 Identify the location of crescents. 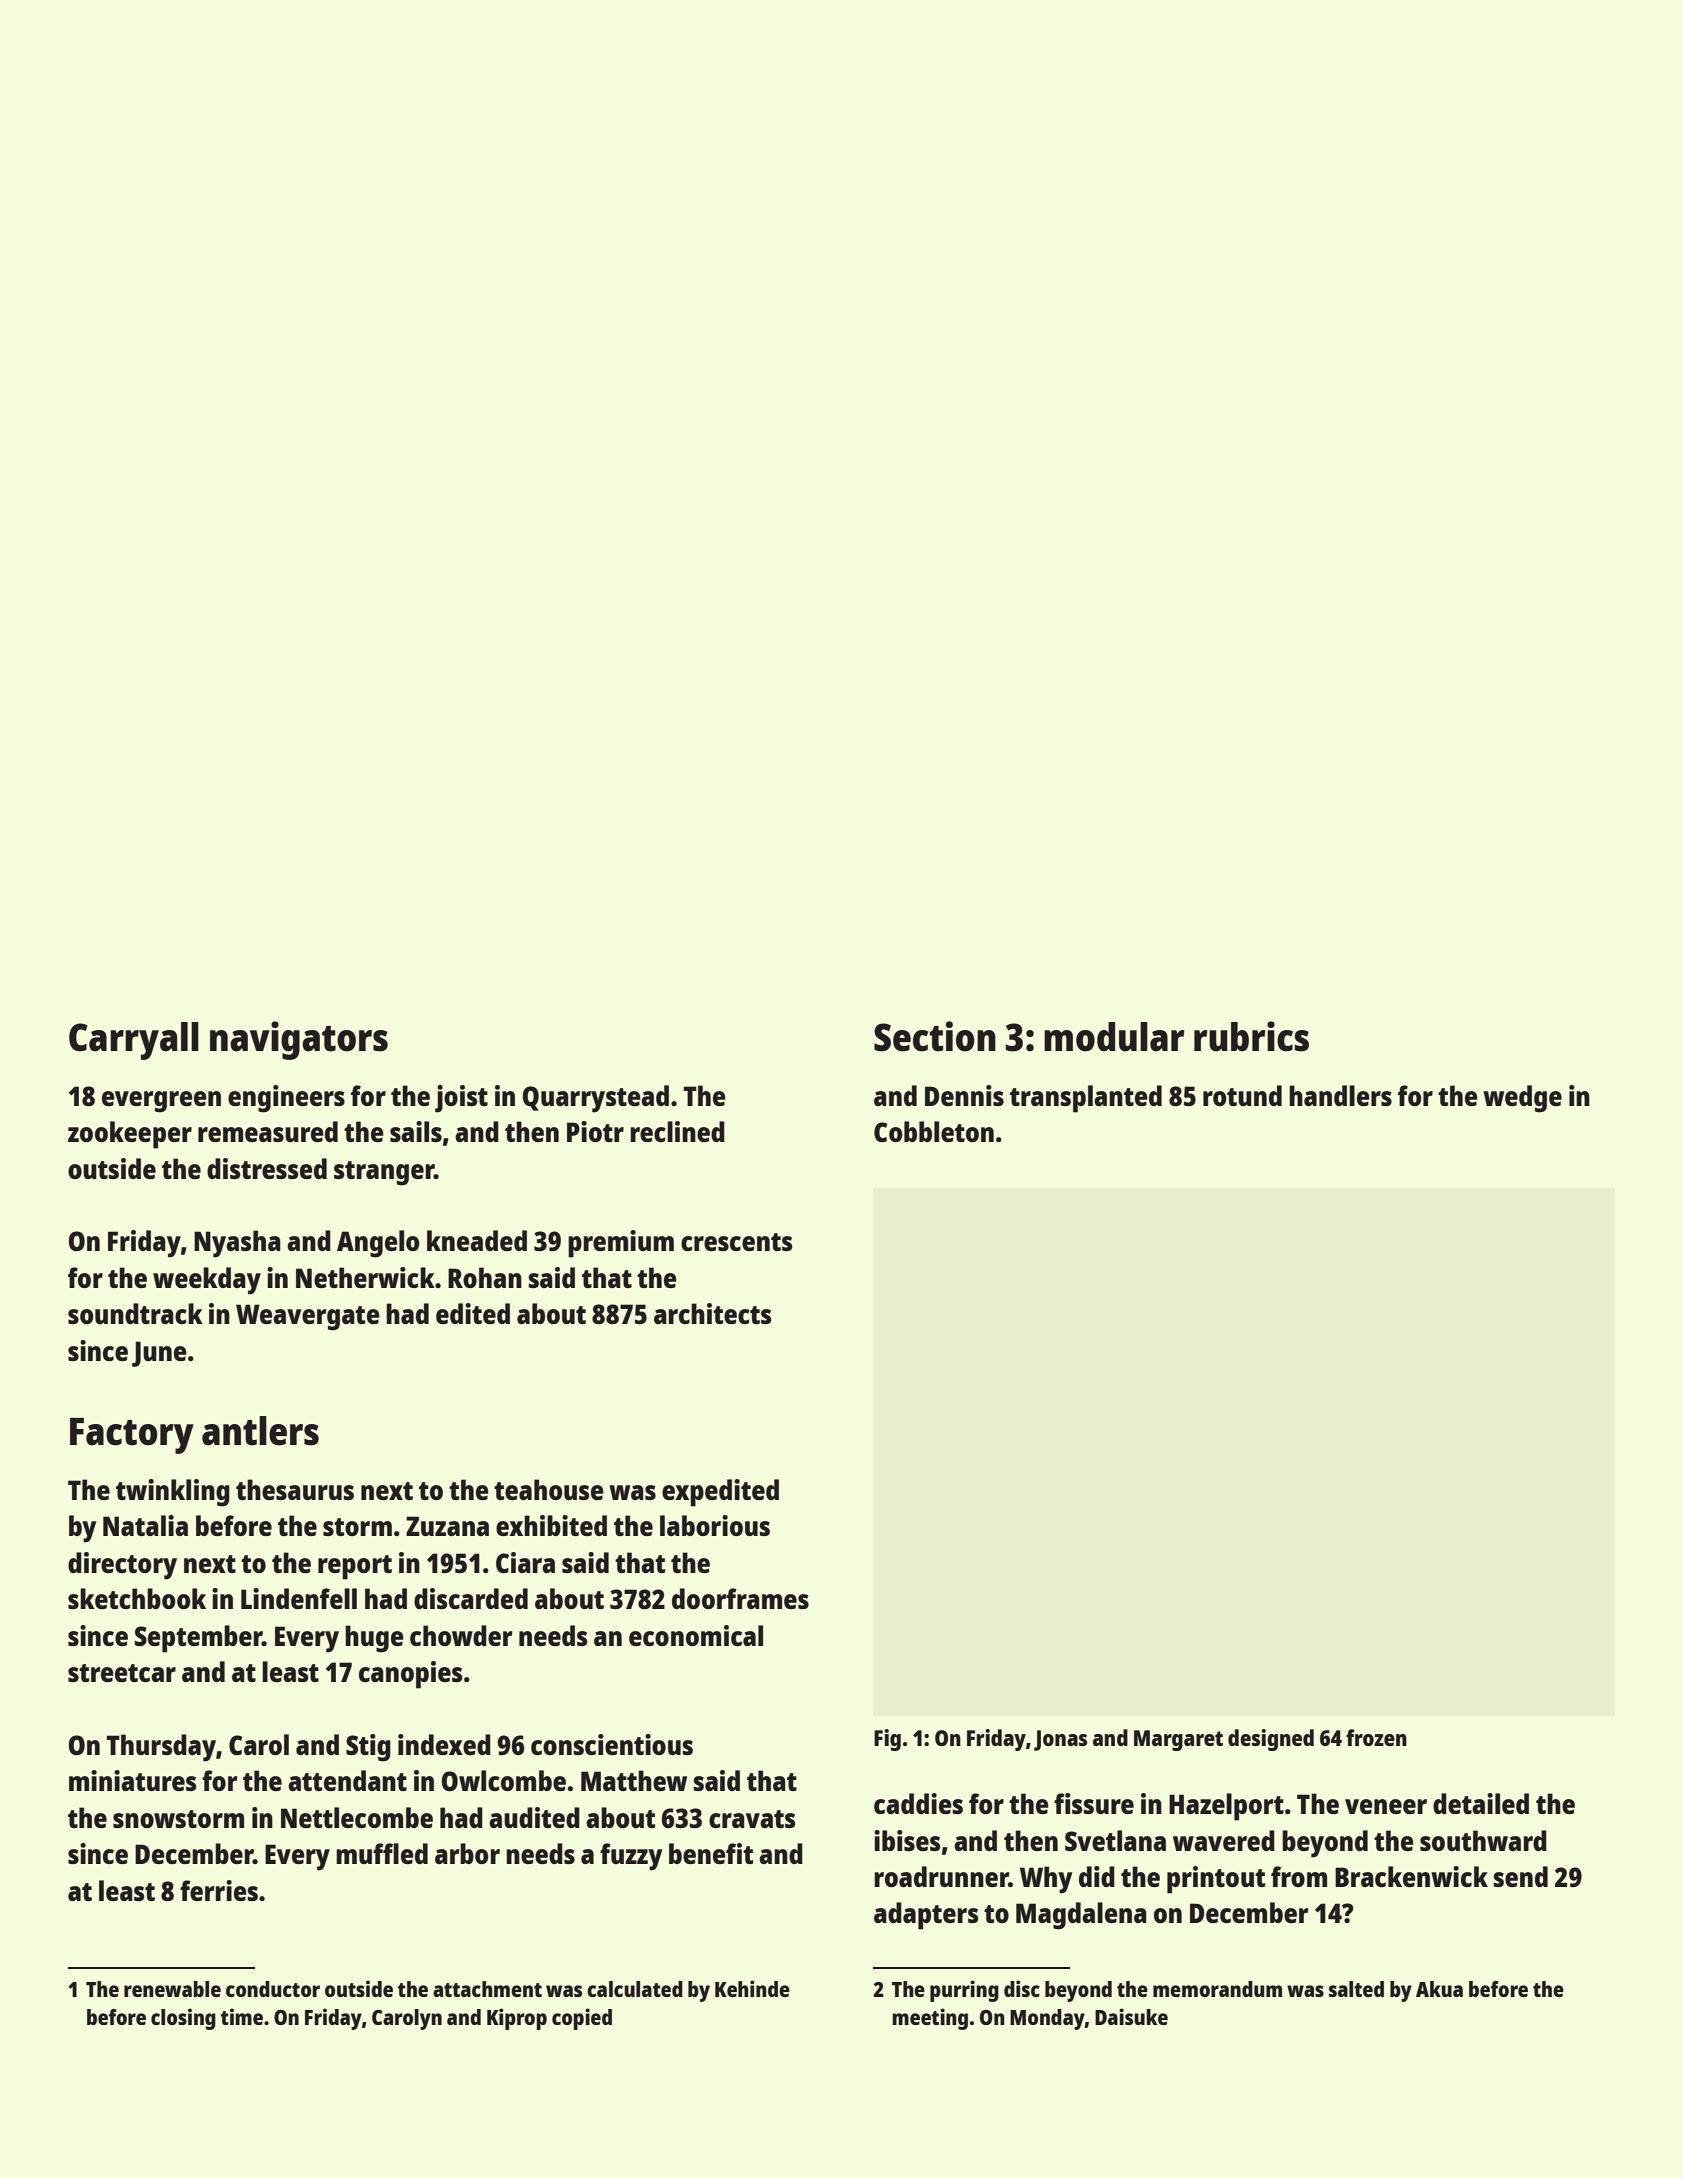
(737, 1242).
